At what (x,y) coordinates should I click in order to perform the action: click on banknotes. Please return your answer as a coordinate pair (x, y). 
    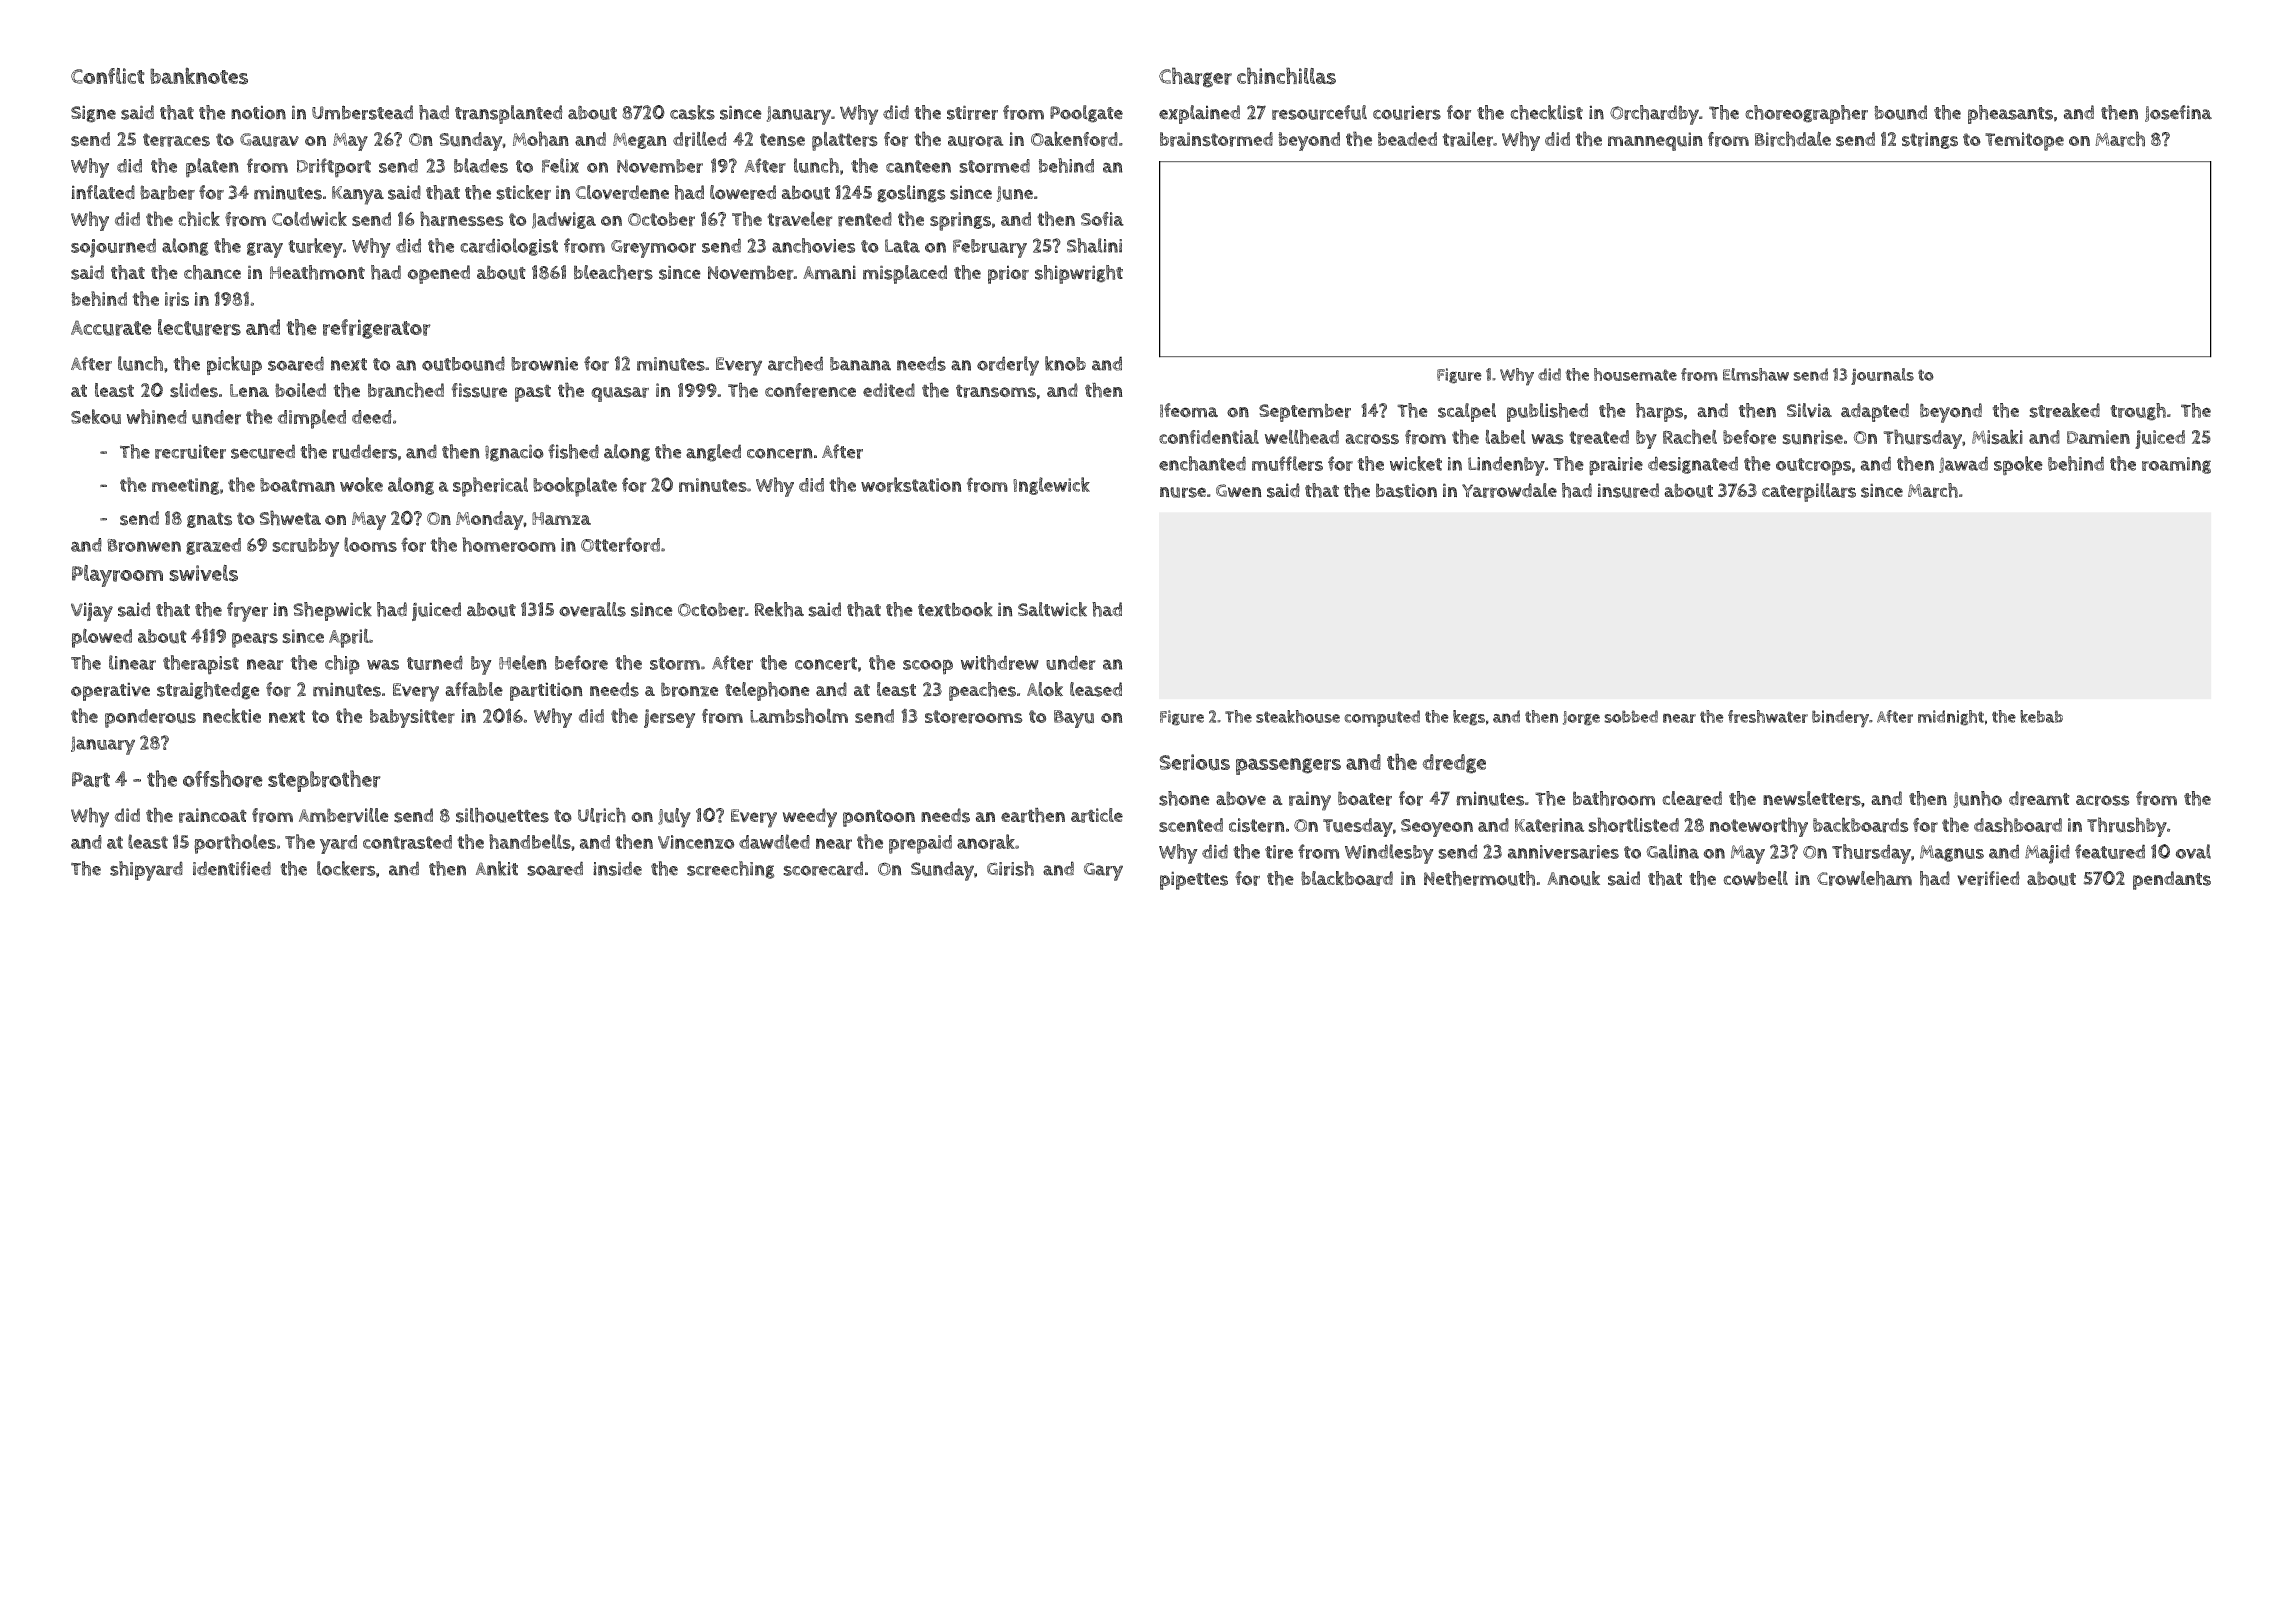
    Looking at the image, I should click on (199, 76).
